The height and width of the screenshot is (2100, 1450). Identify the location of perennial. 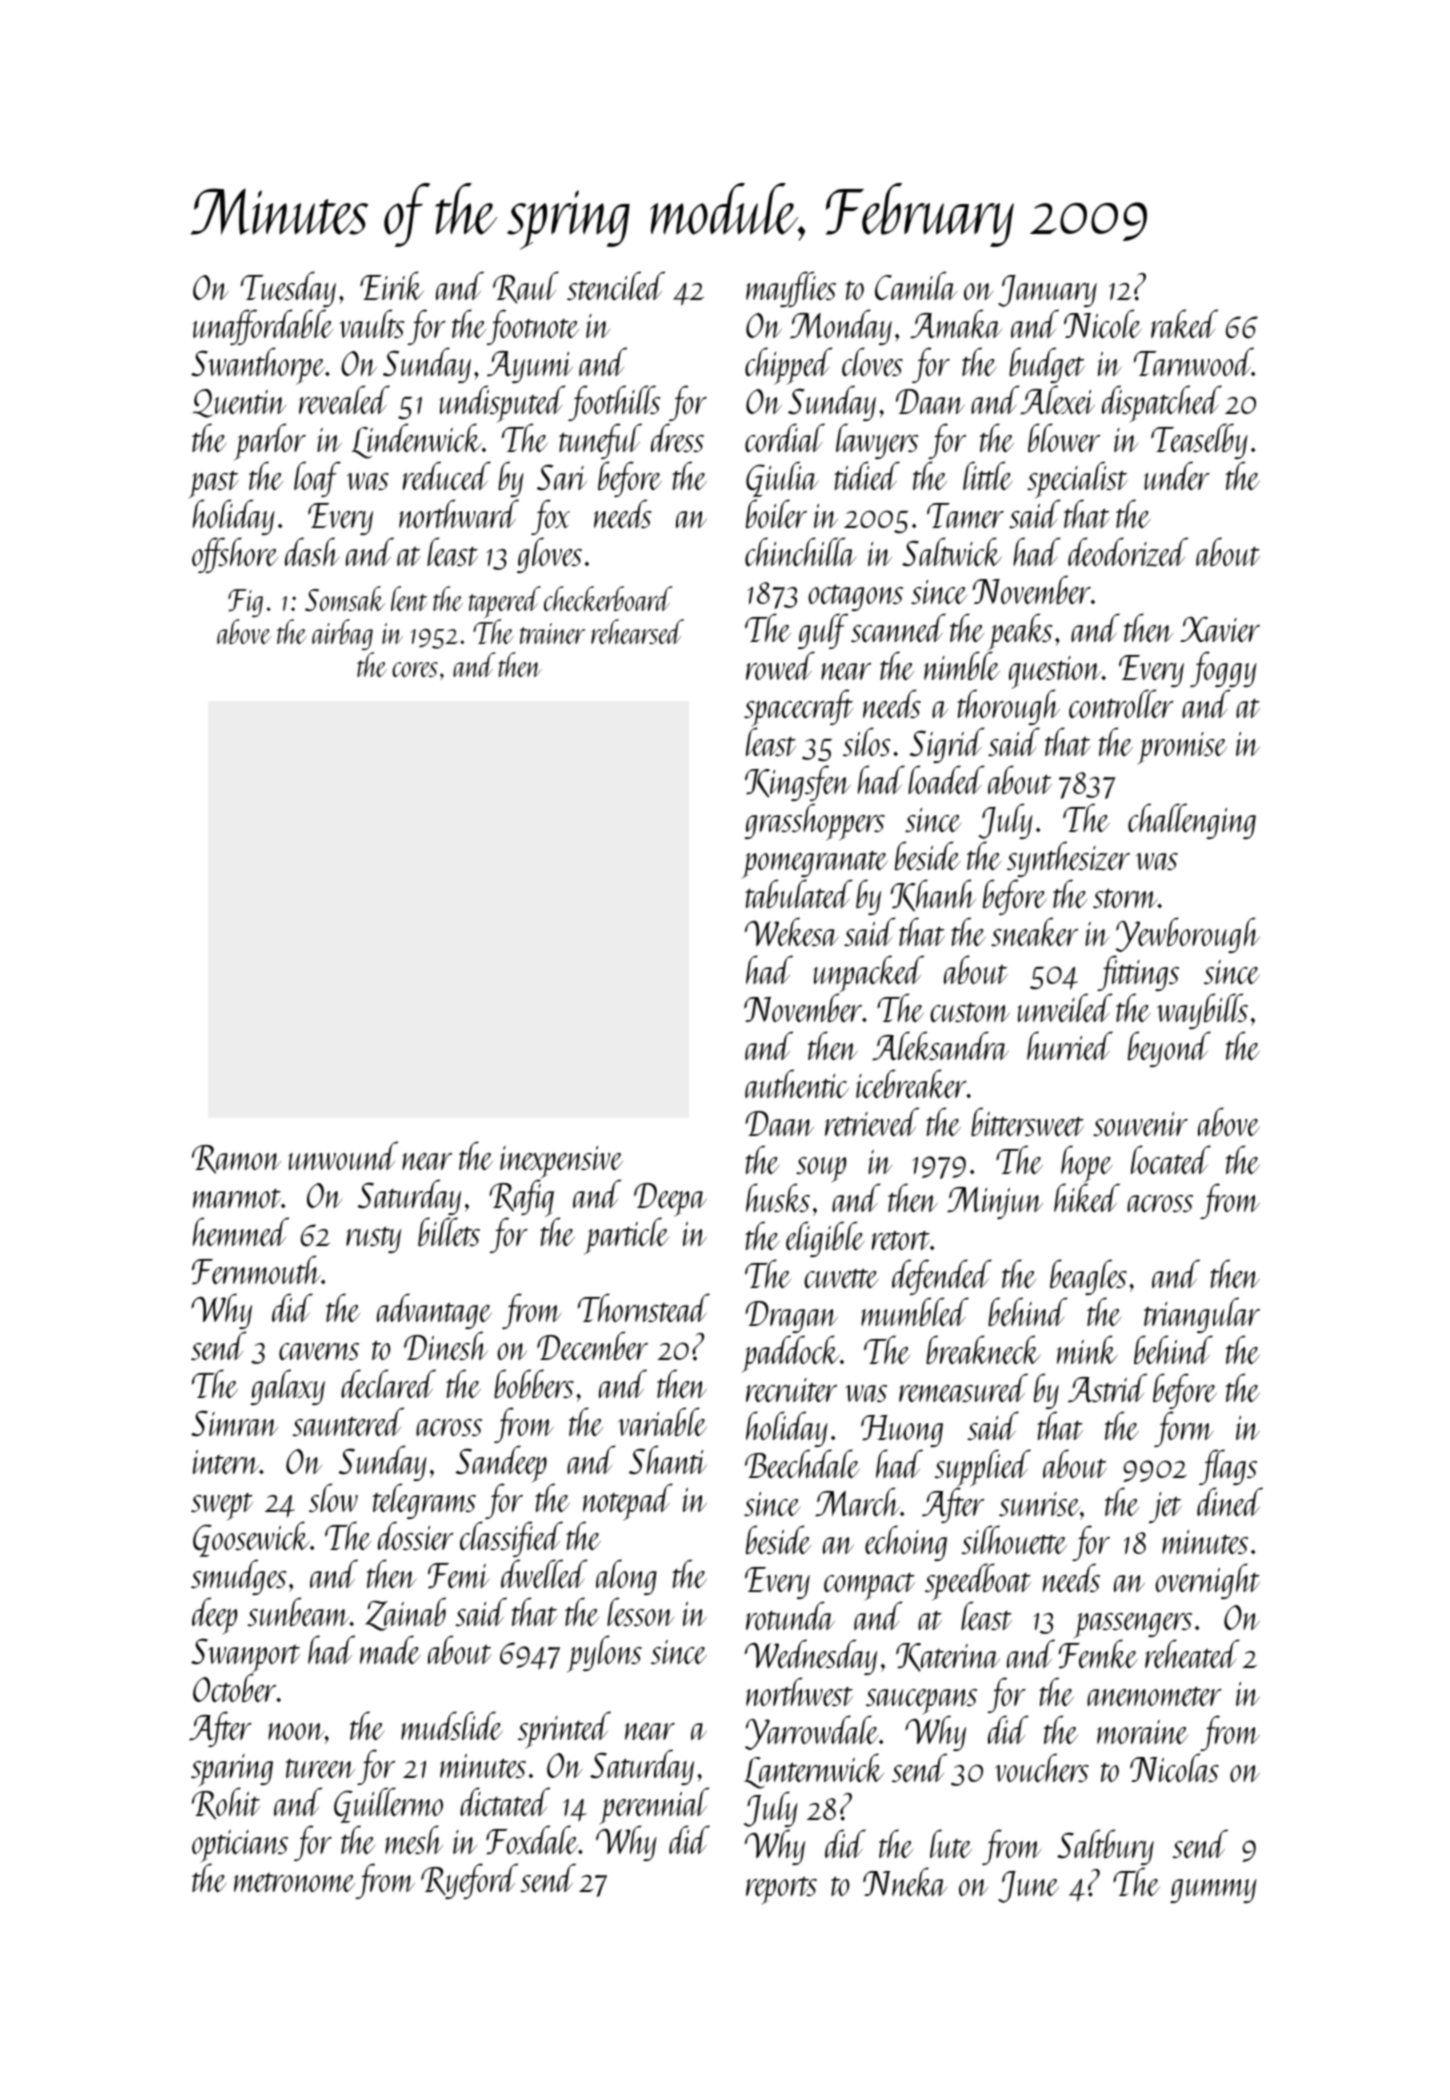
(654, 1806).
